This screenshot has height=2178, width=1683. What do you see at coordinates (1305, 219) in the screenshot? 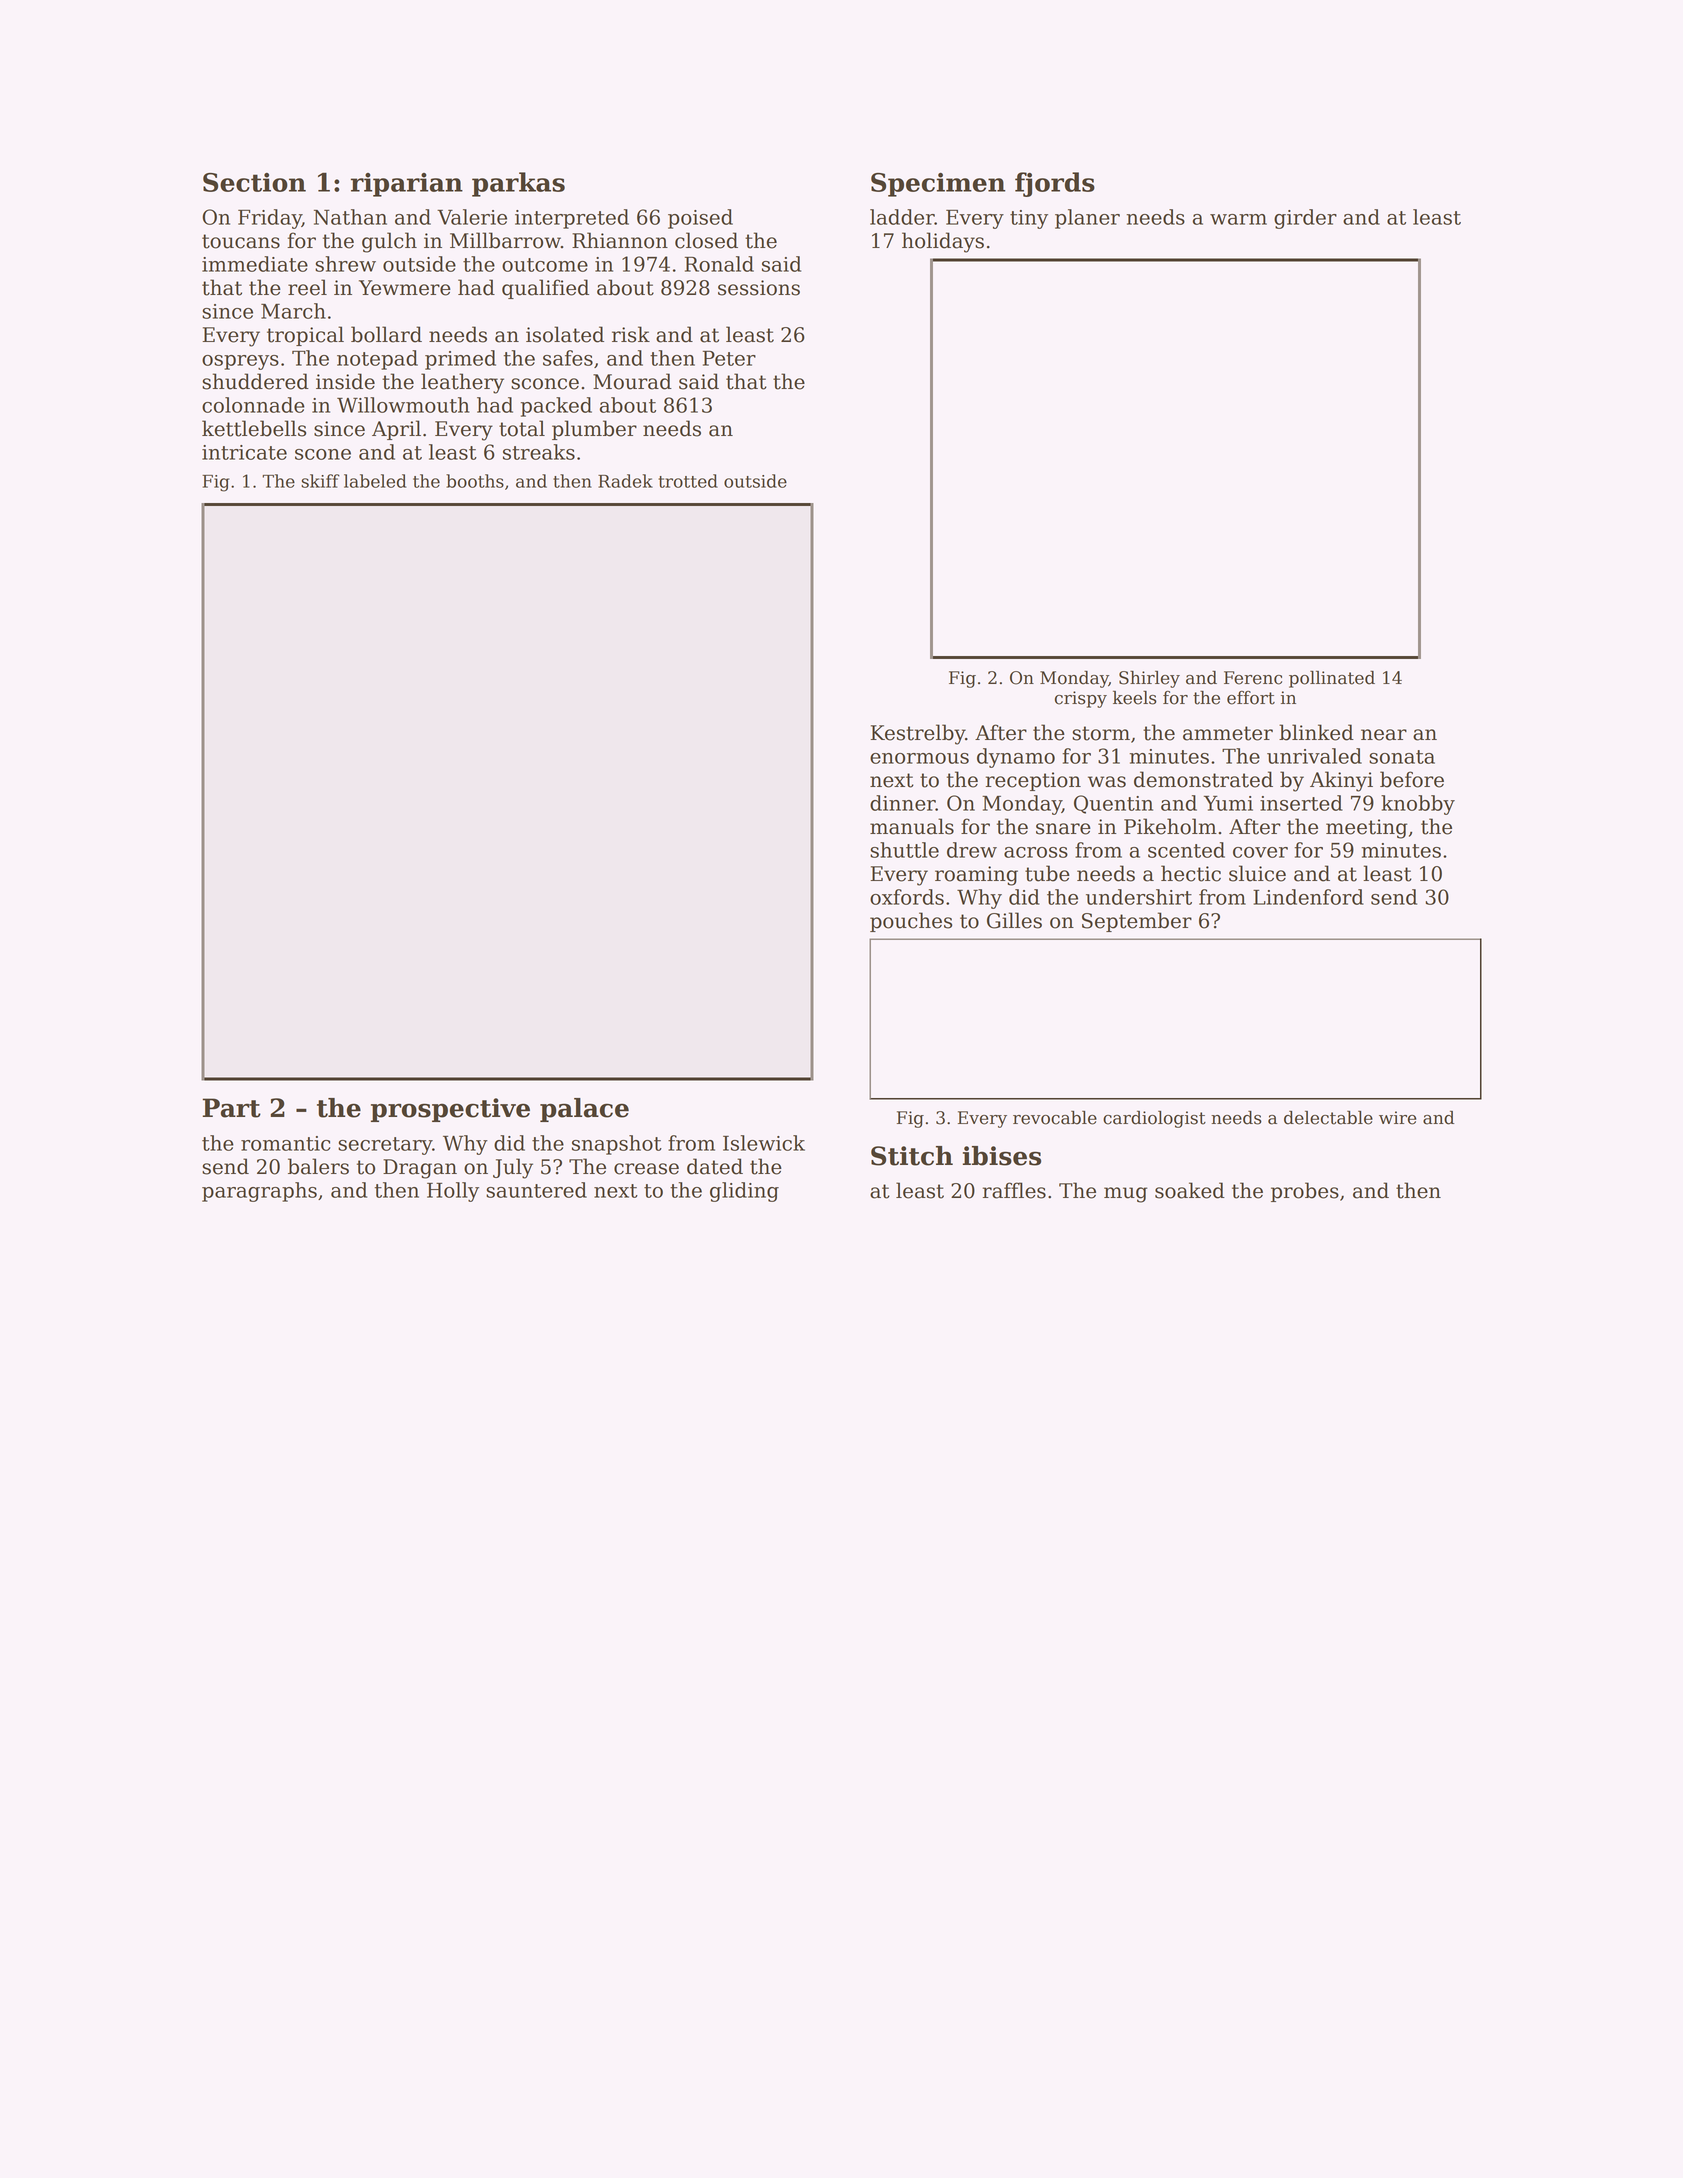
I see `girder` at bounding box center [1305, 219].
